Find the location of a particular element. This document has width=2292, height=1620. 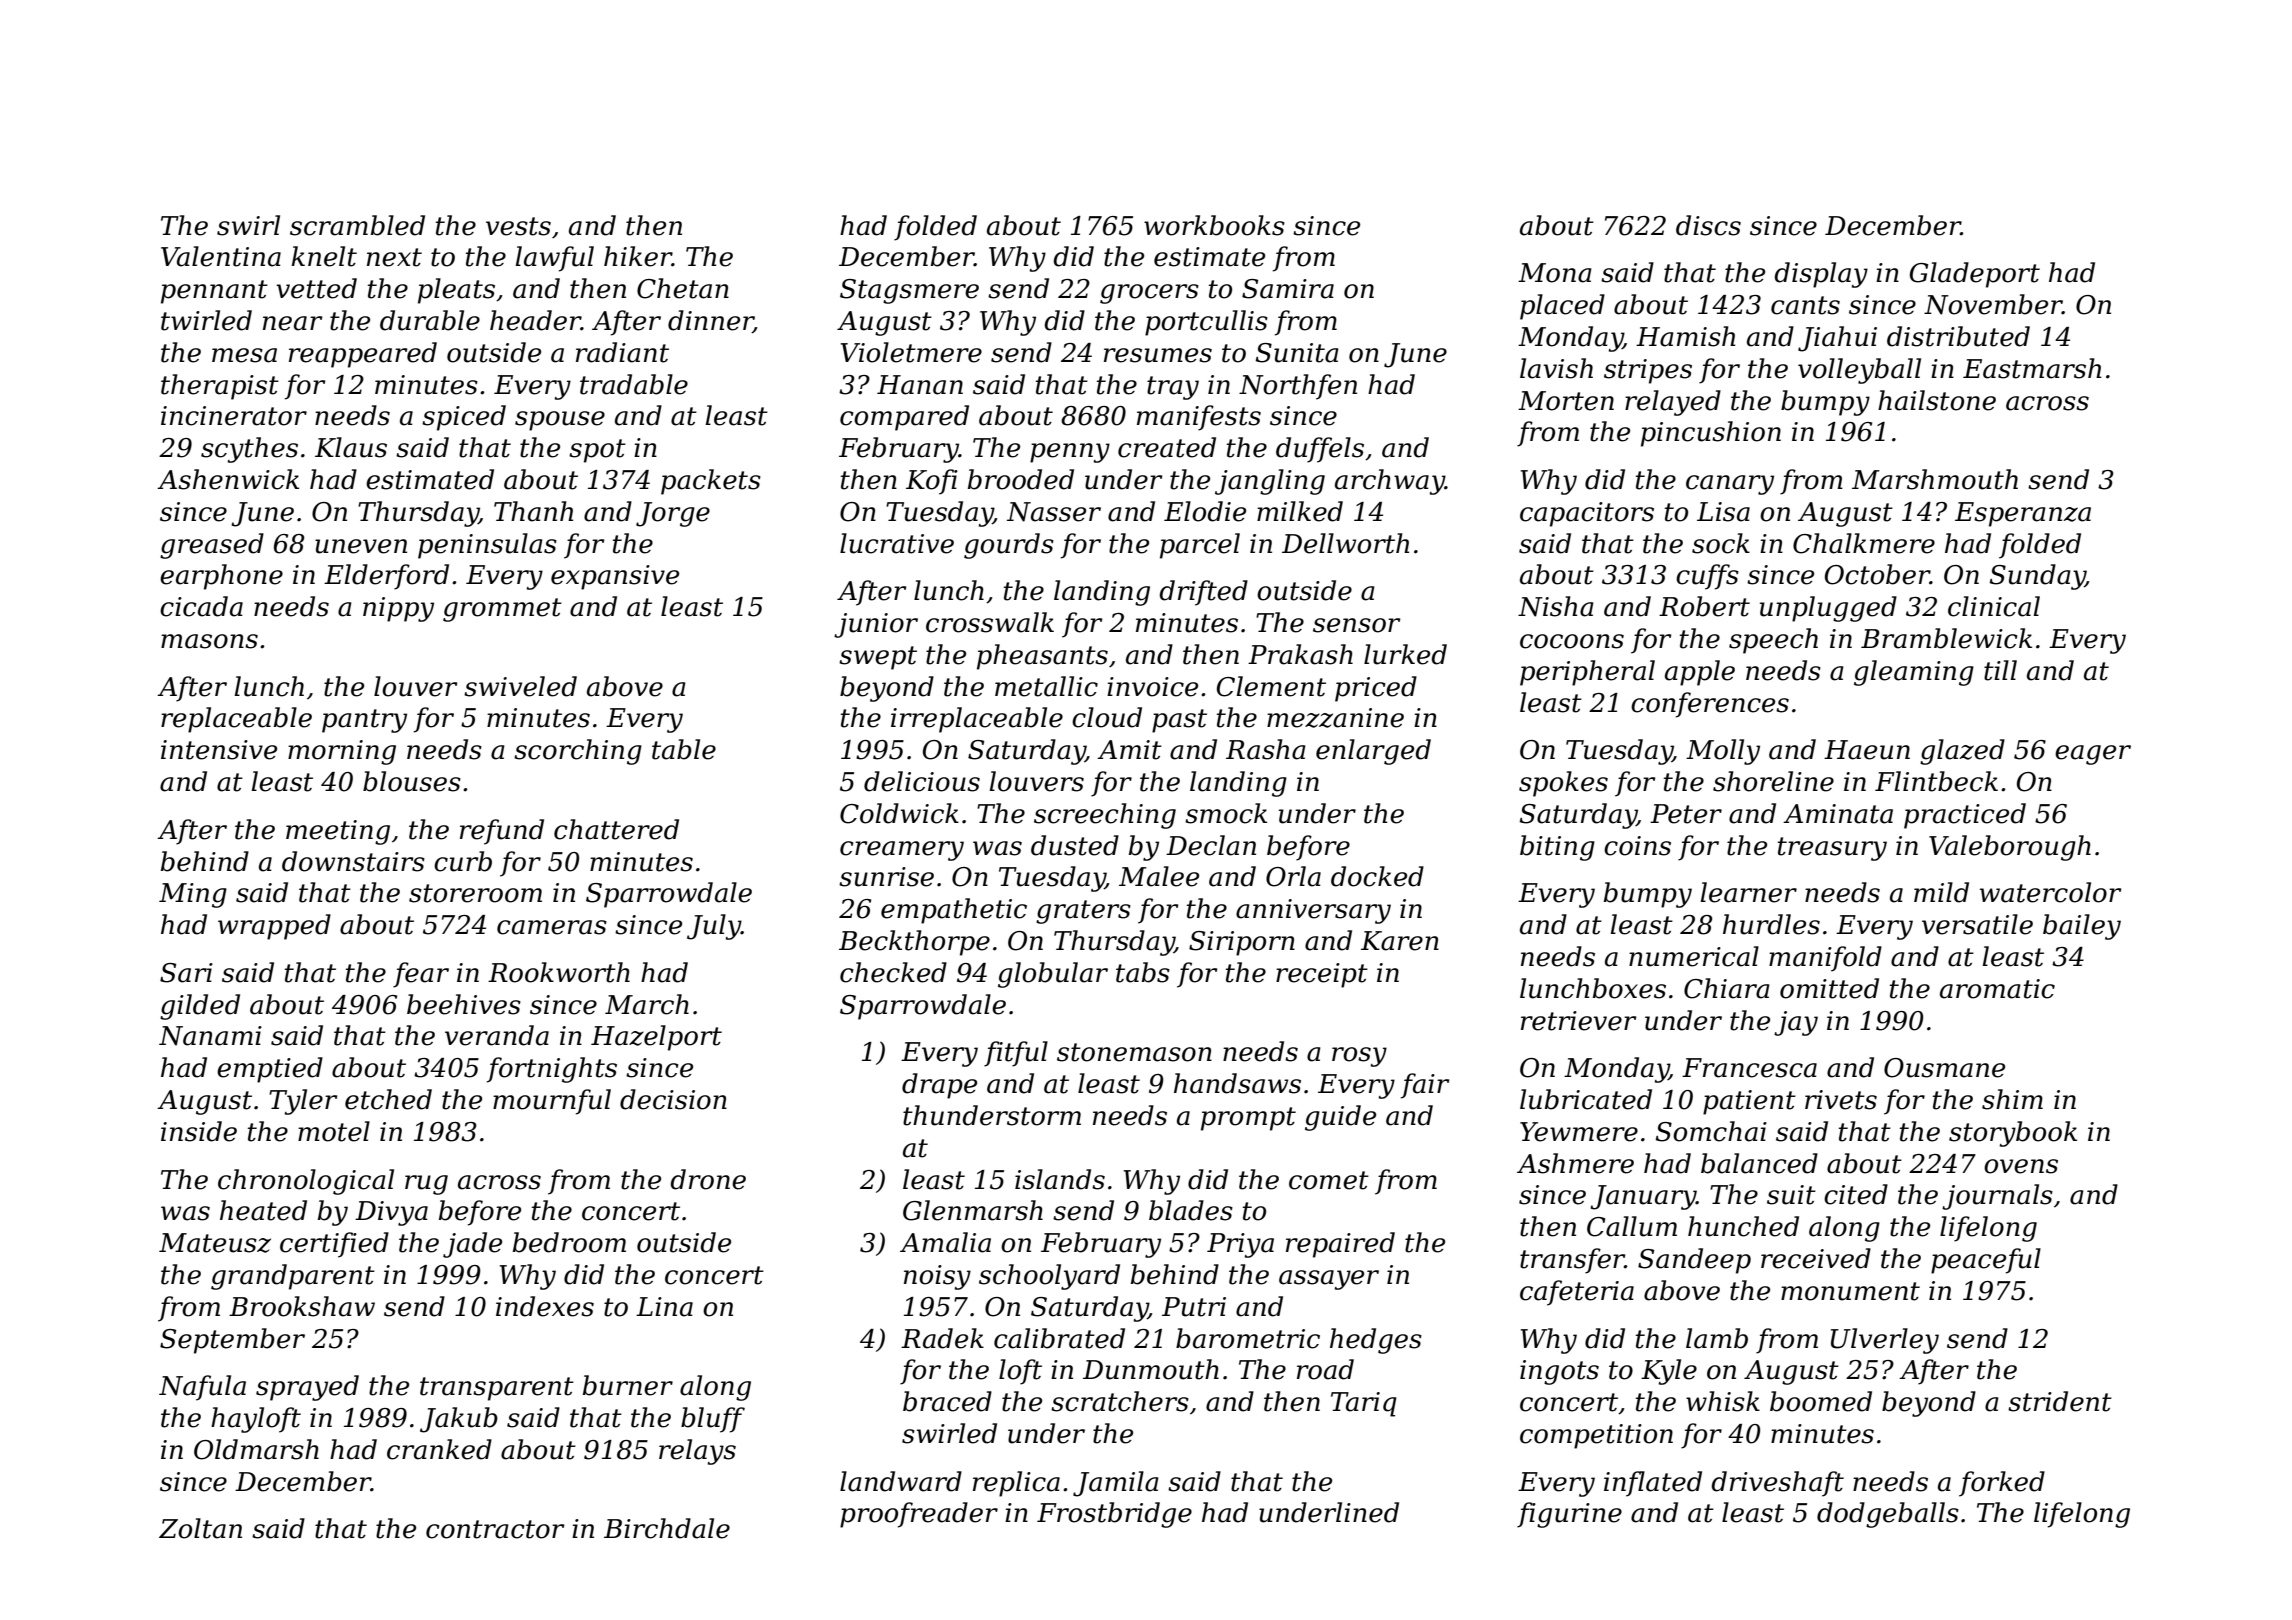

discs is located at coordinates (1708, 225).
